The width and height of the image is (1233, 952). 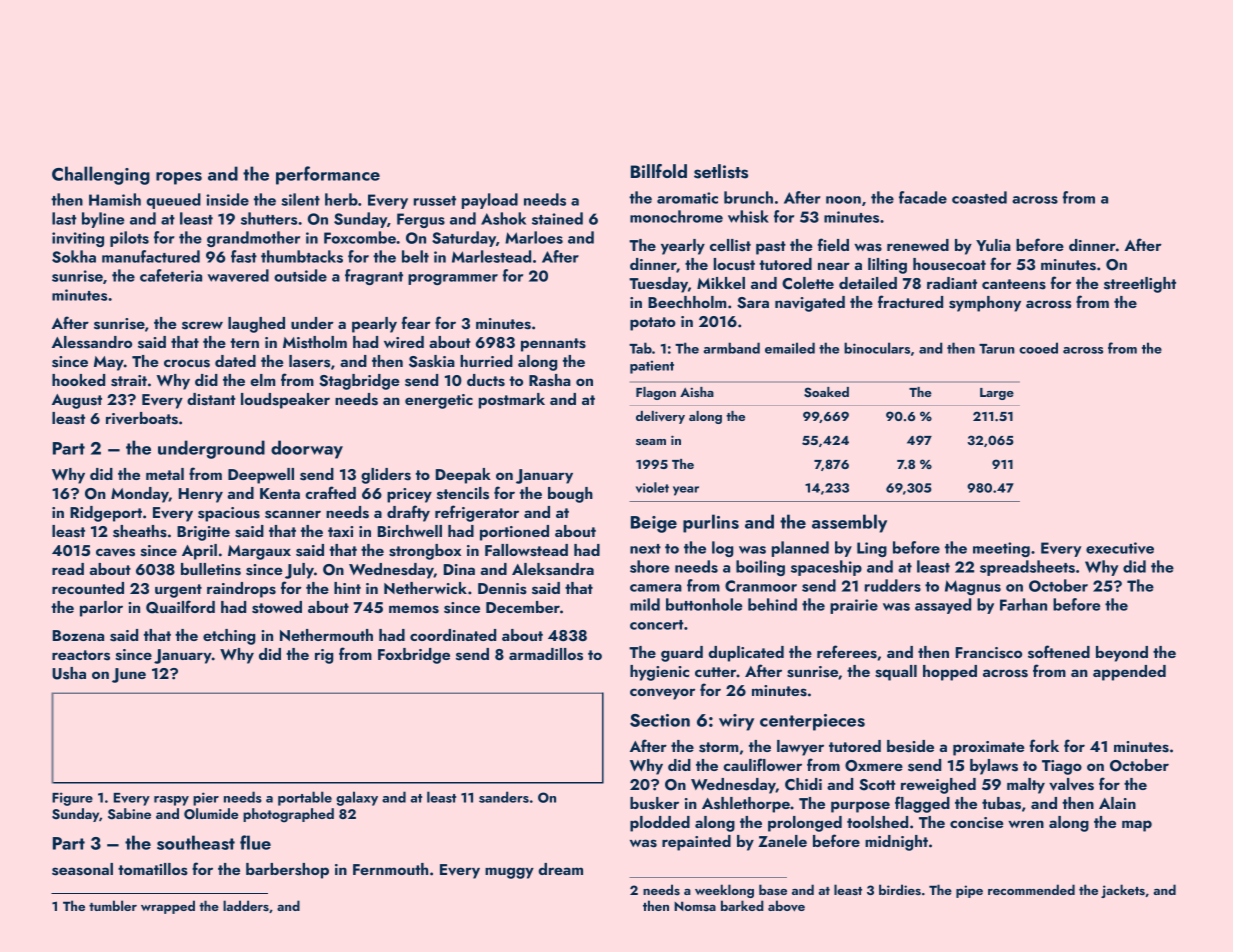 I want to click on Marloes, so click(x=534, y=237).
